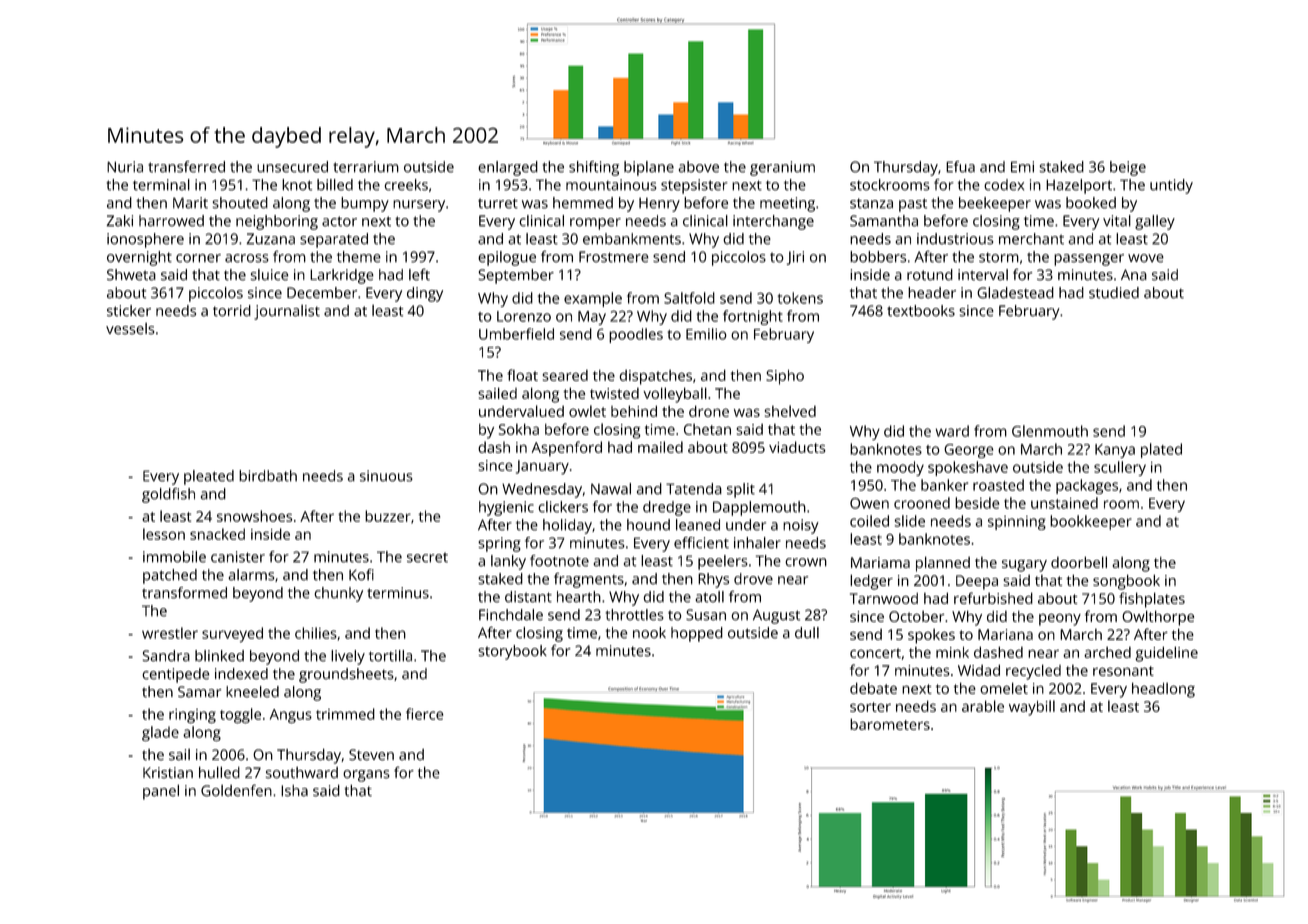  What do you see at coordinates (238, 557) in the screenshot?
I see `canister` at bounding box center [238, 557].
